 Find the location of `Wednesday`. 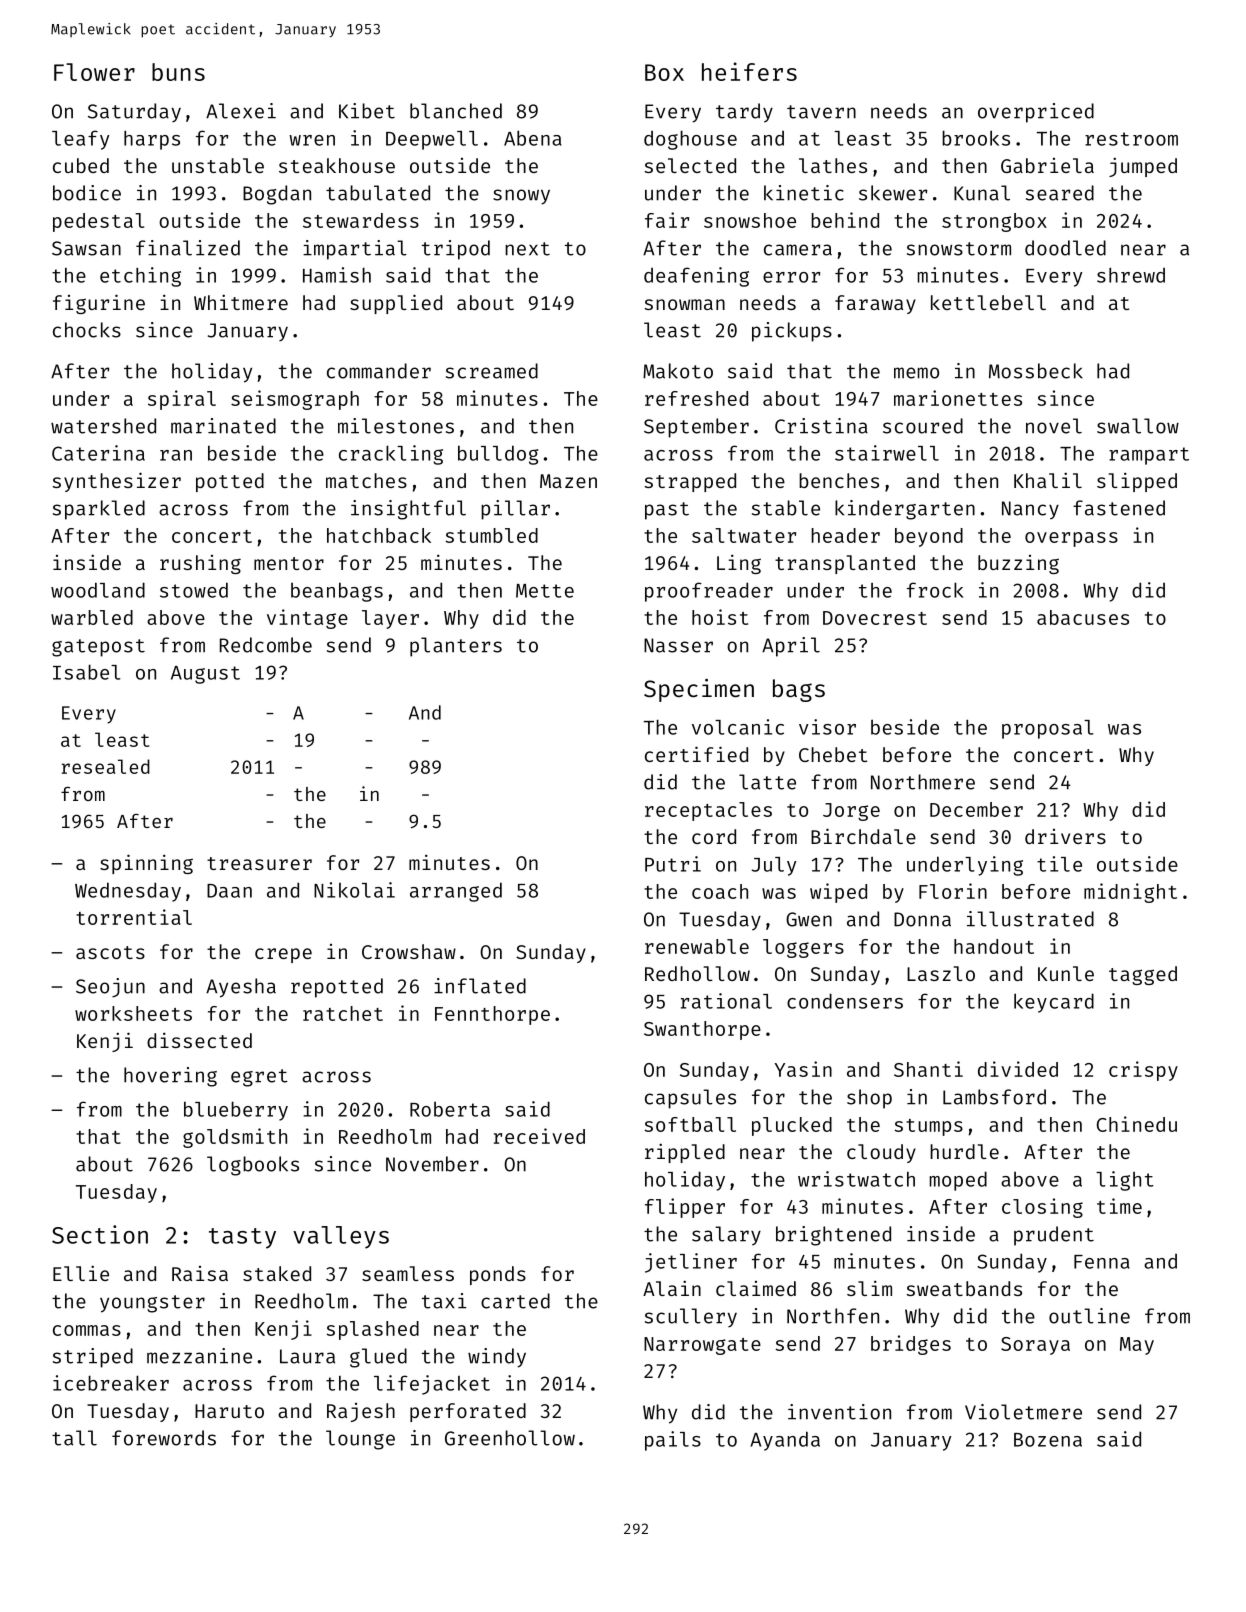

Wednesday is located at coordinates (128, 892).
